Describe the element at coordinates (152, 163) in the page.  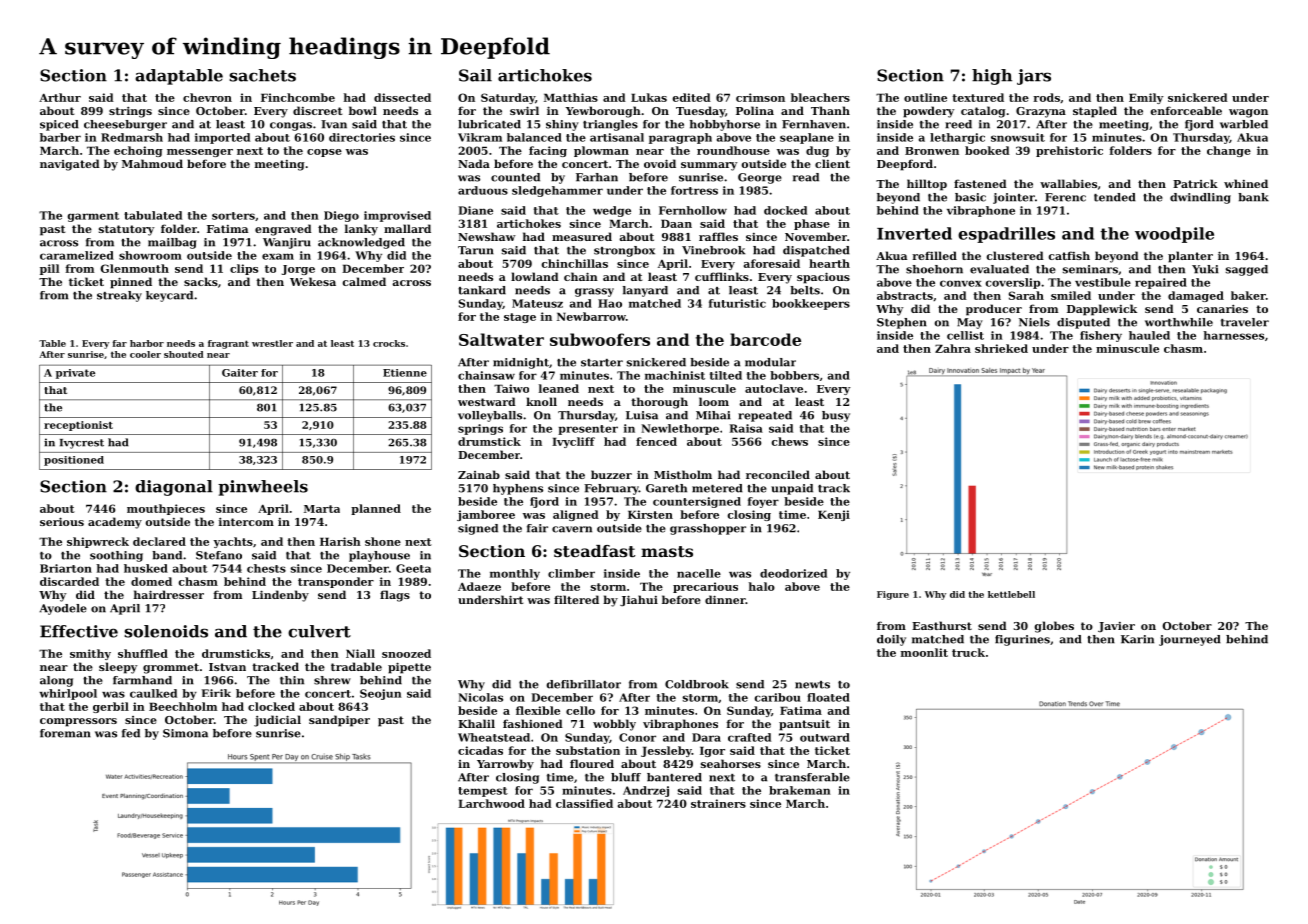
I see `Mahmoud` at that location.
